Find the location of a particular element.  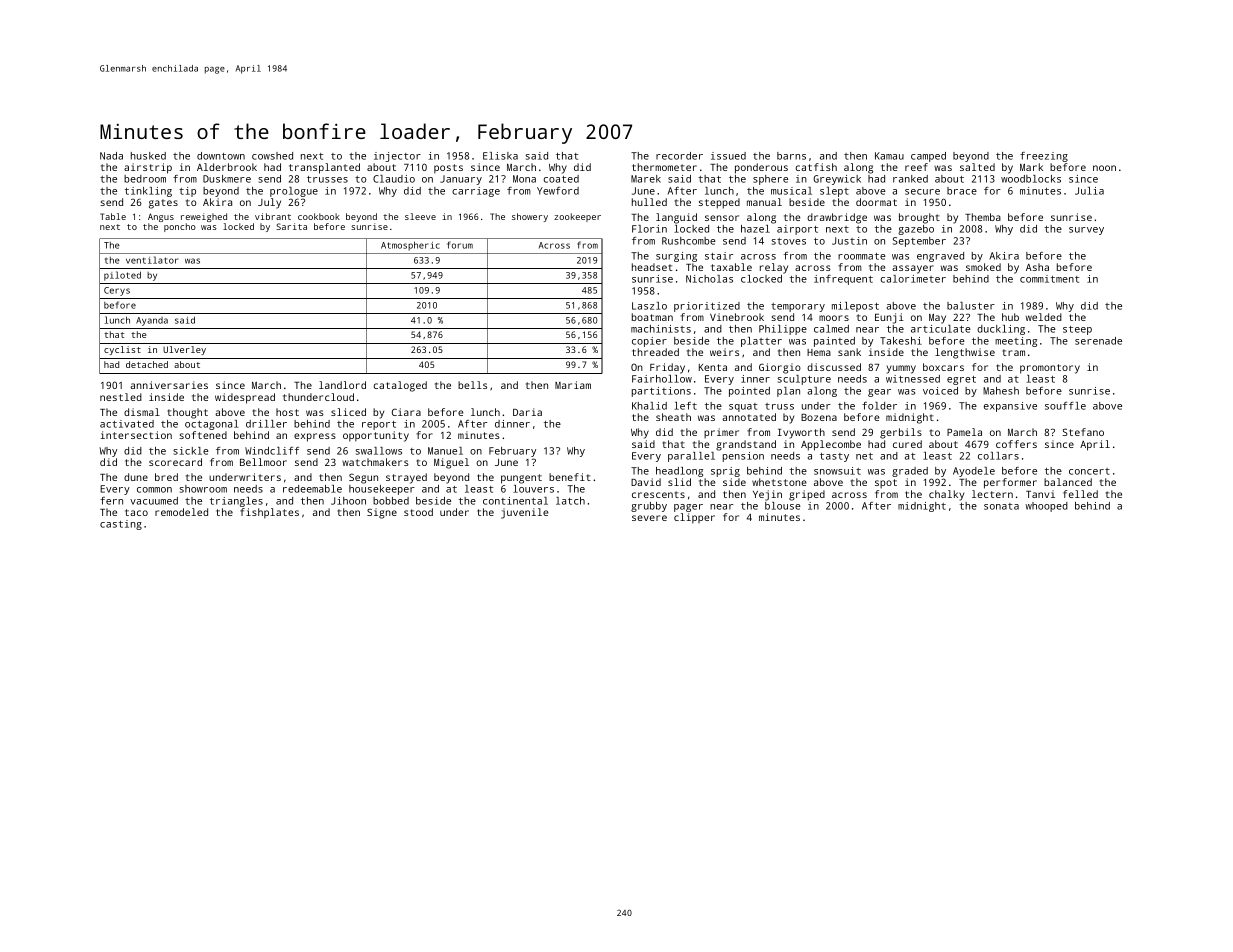

Laszlo is located at coordinates (649, 306).
